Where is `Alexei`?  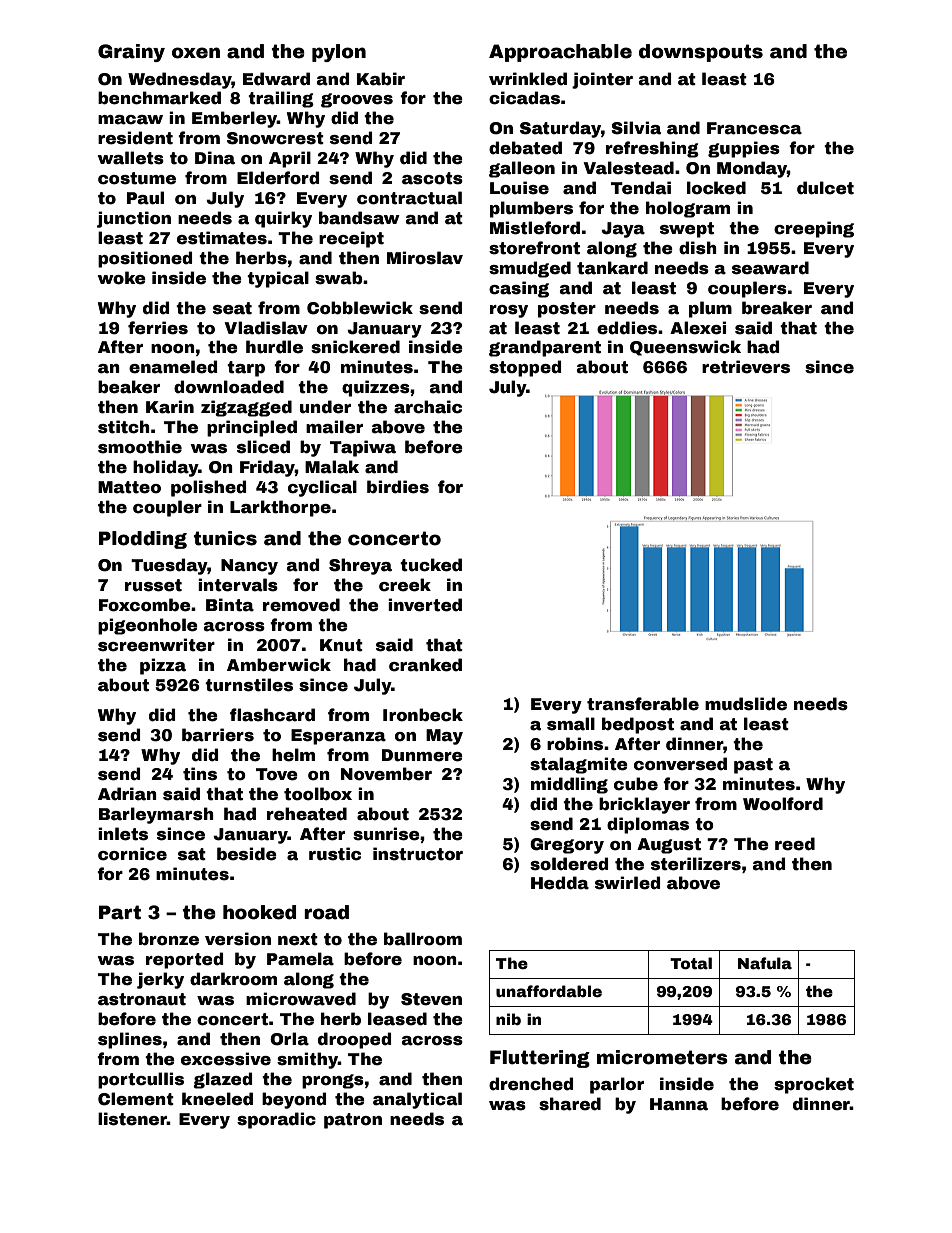 Alexei is located at coordinates (698, 328).
